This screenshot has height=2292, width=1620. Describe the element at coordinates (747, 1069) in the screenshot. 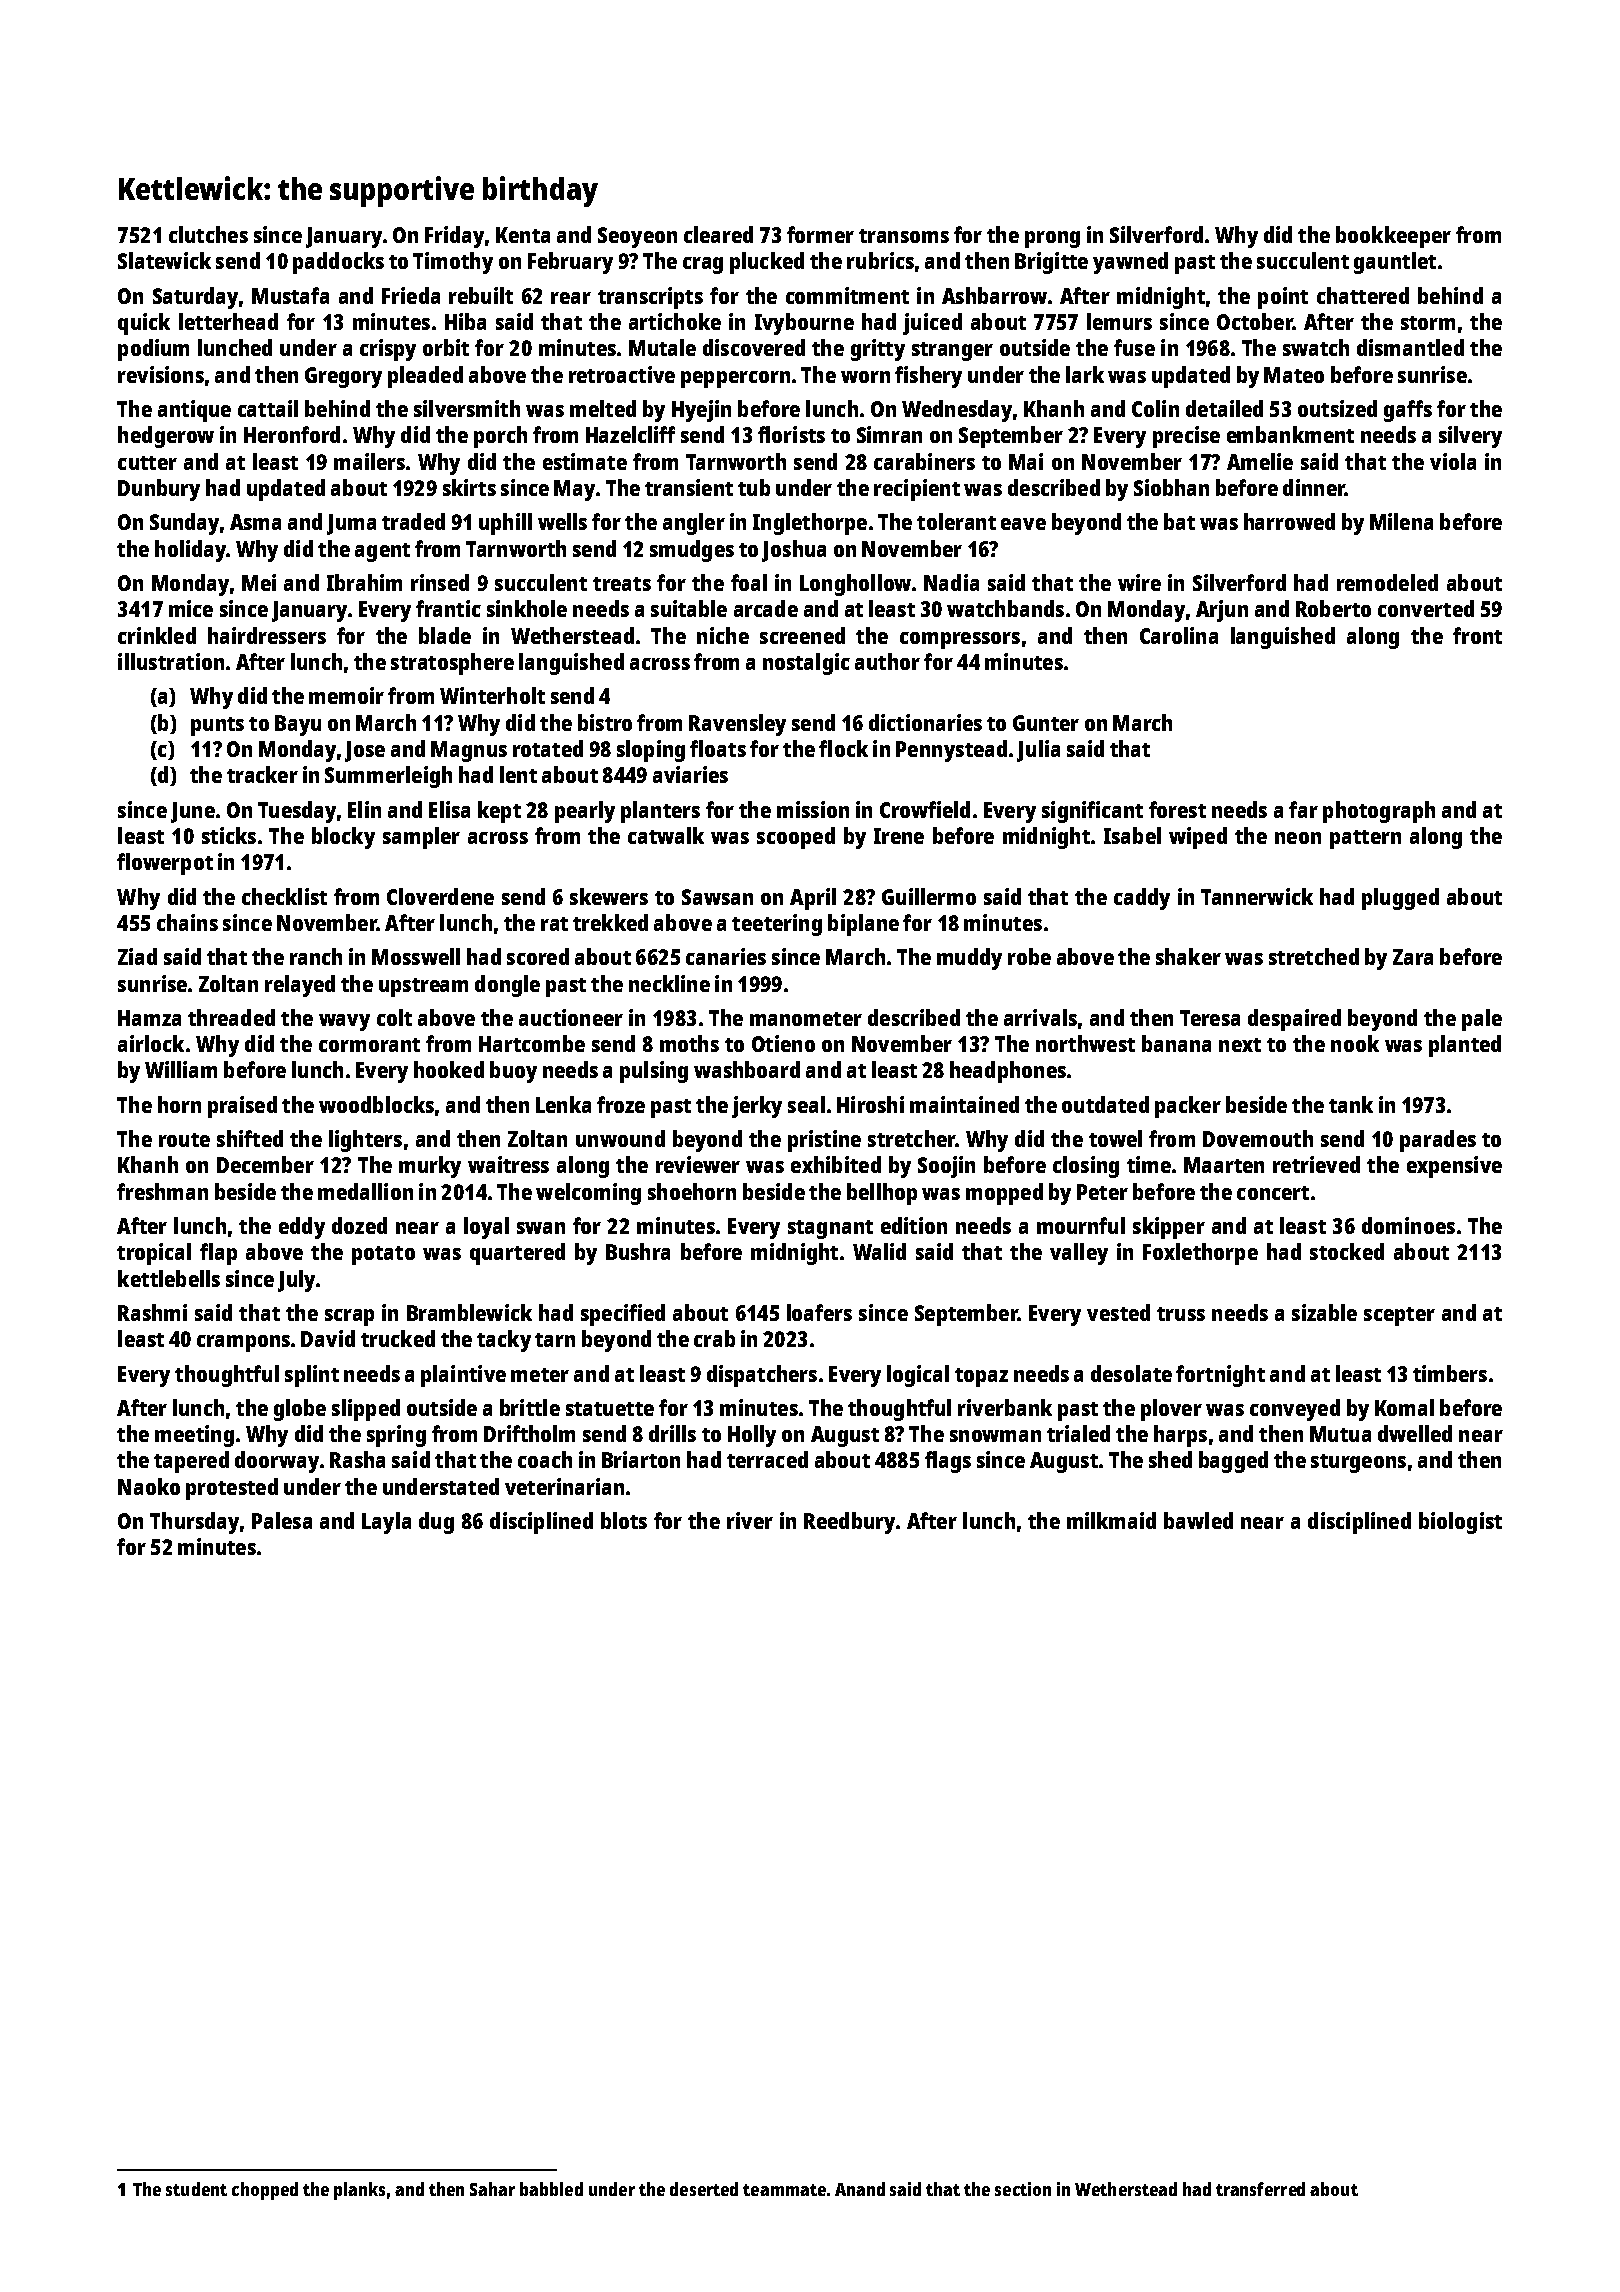

I see `washboard` at that location.
